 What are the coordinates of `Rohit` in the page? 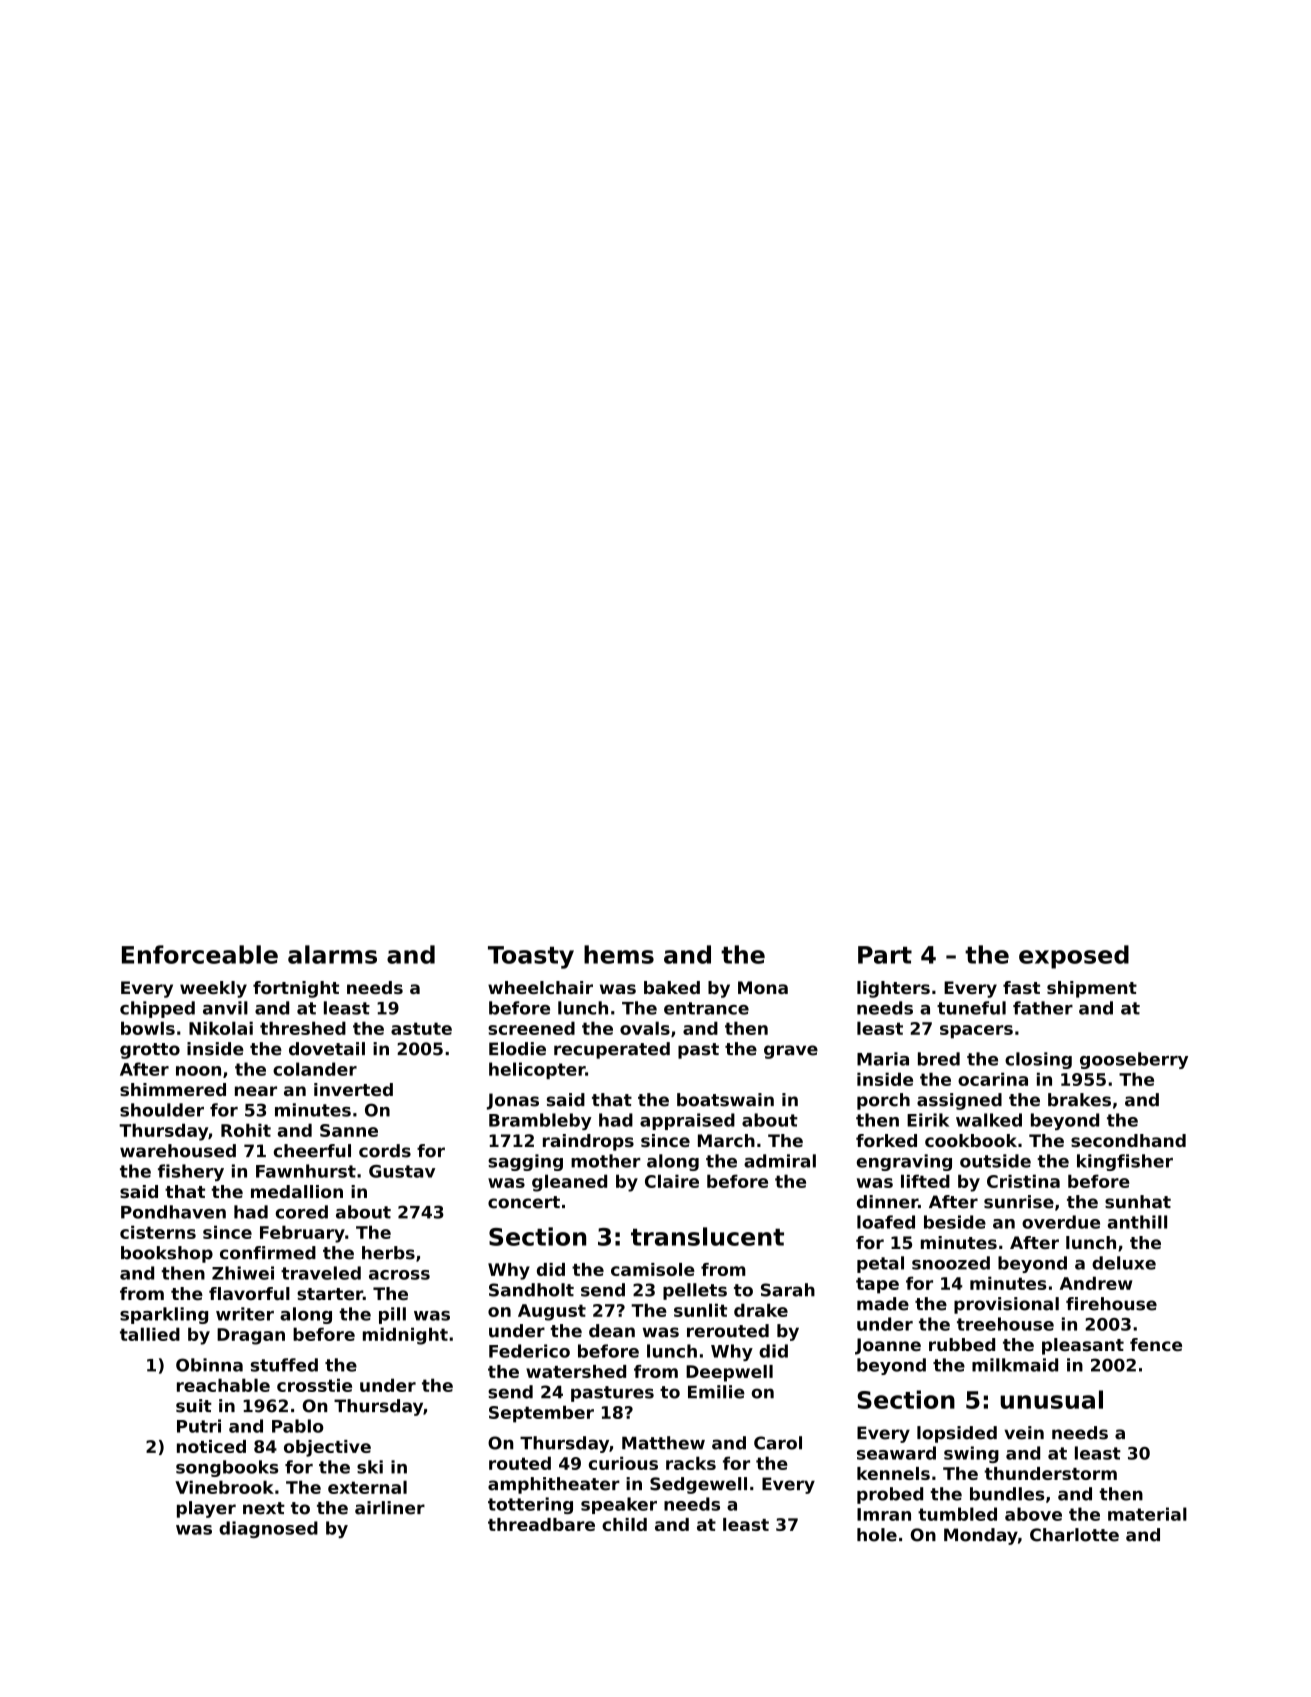 It's located at (246, 1130).
